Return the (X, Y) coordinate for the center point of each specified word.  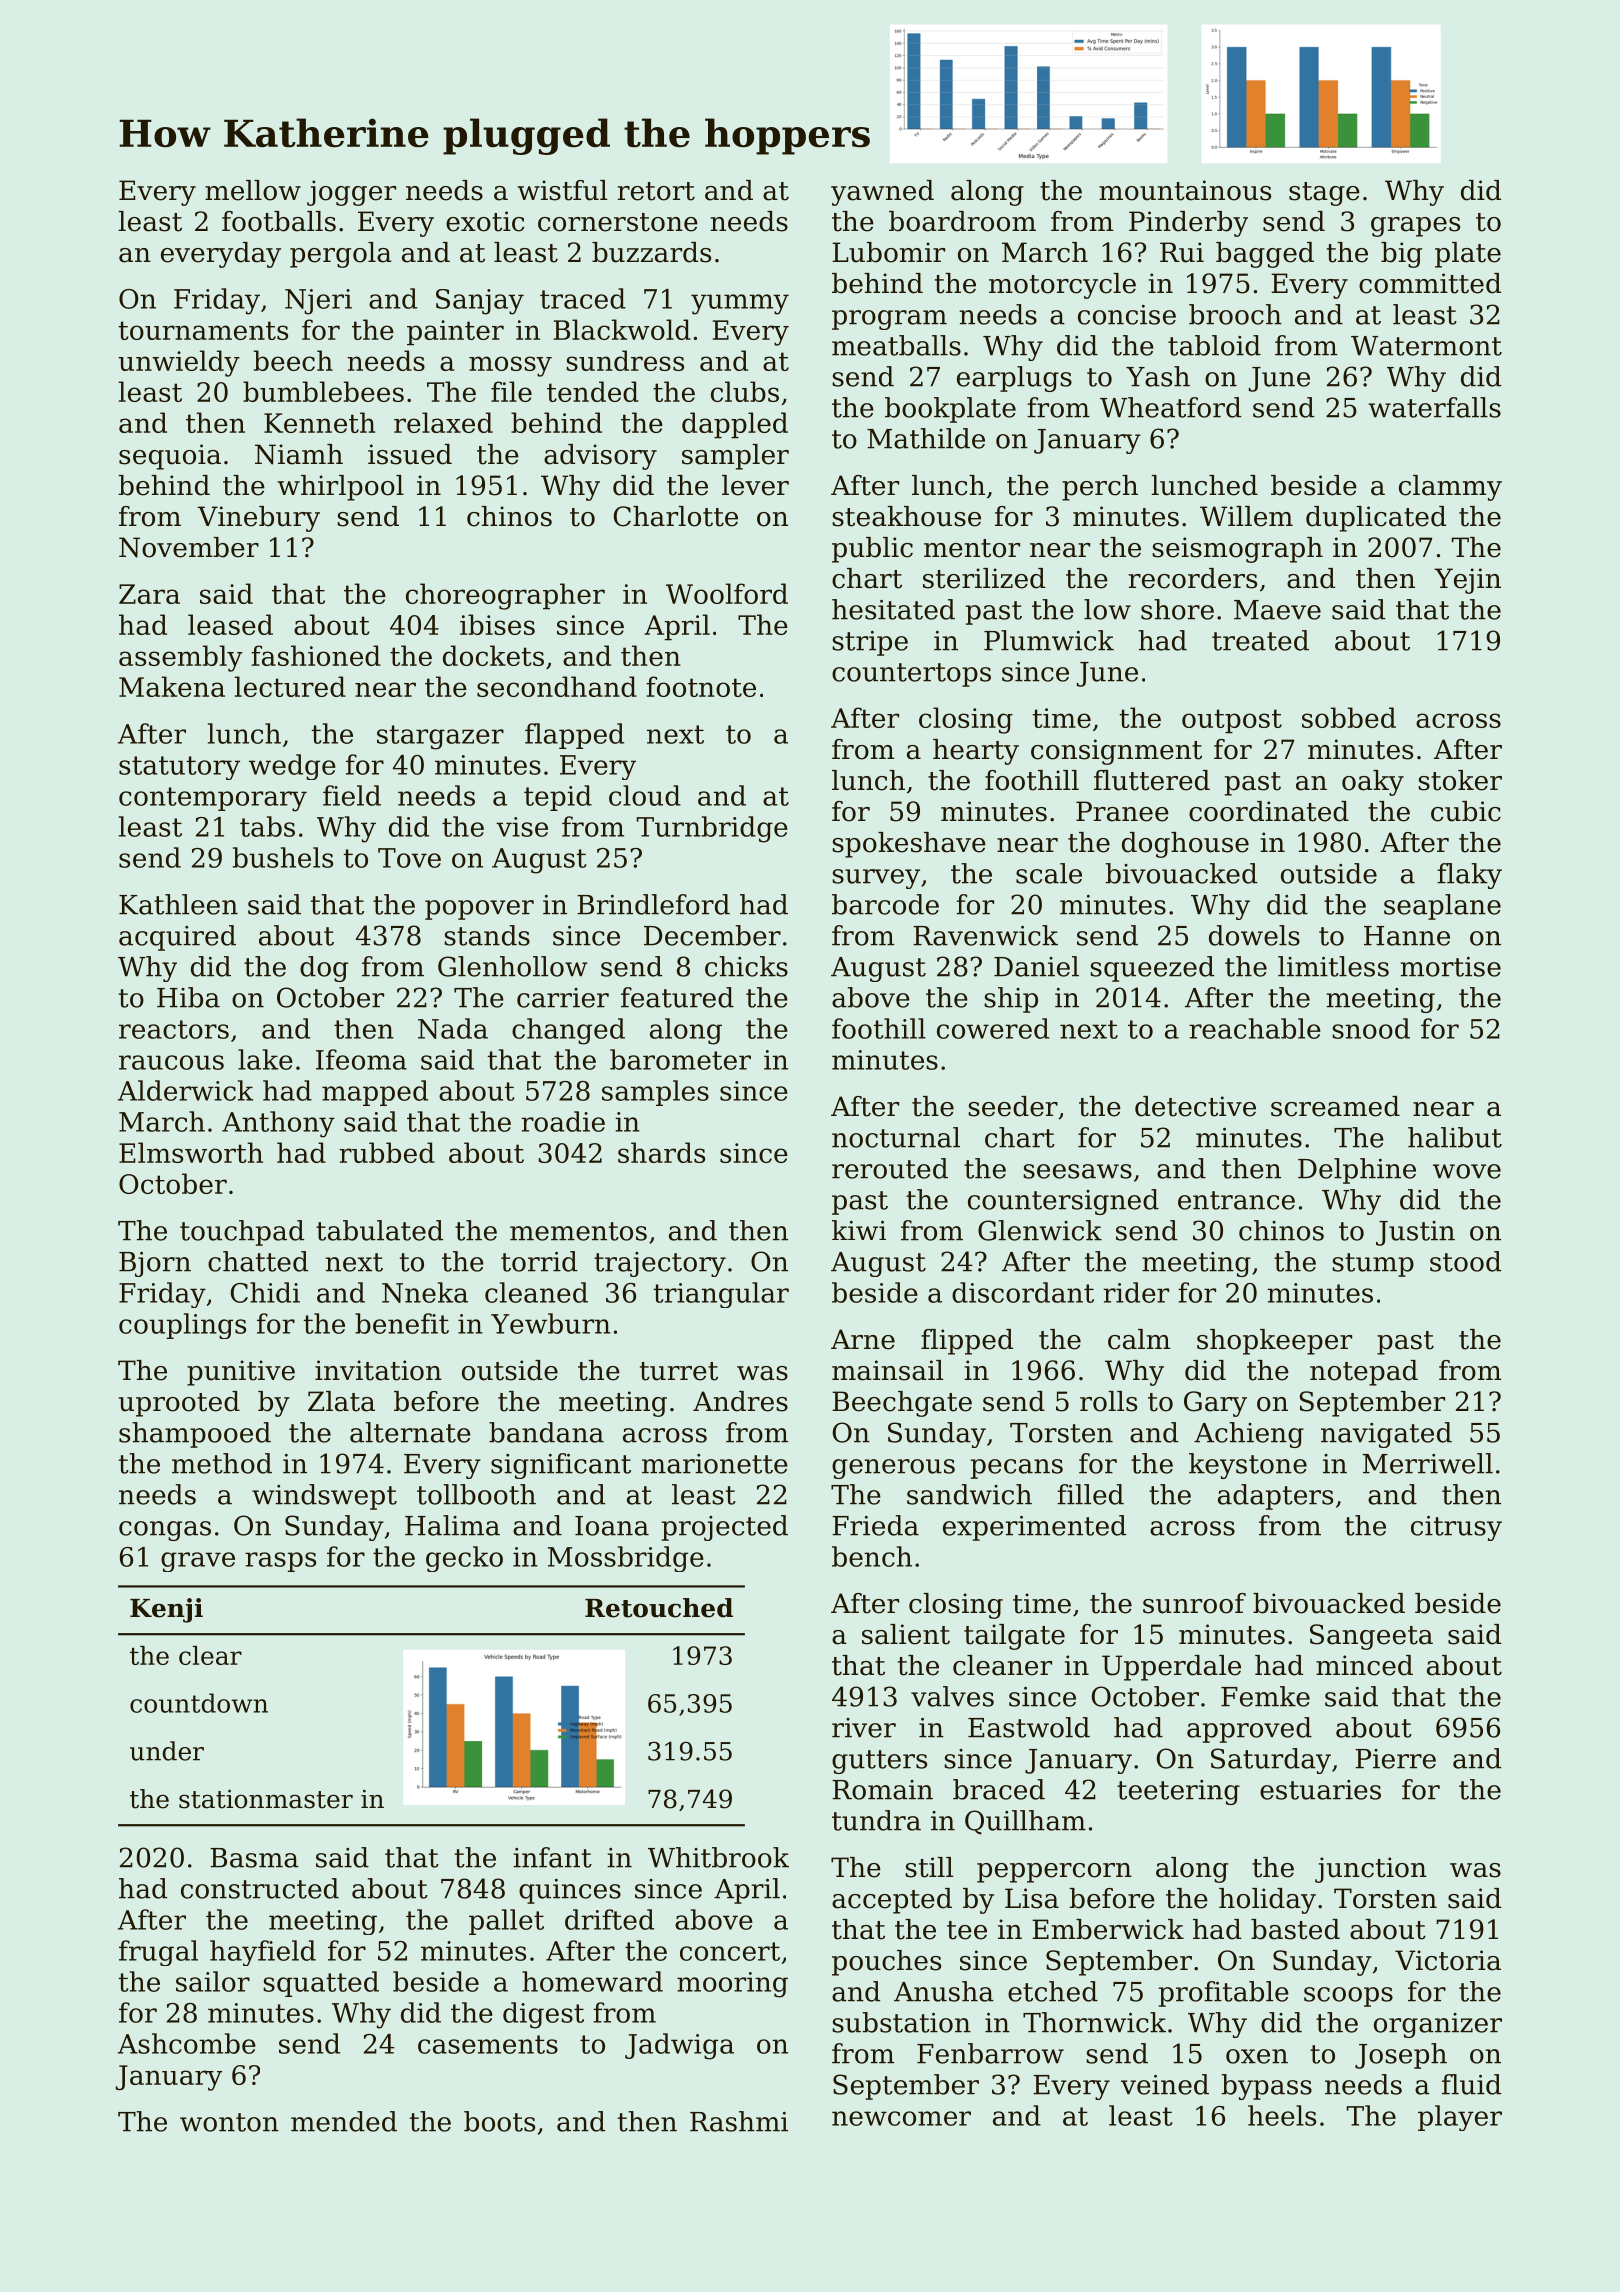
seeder (1013, 1106)
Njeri (318, 302)
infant (552, 1857)
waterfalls (1434, 407)
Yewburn (551, 1323)
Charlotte (676, 516)
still (929, 1867)
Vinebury (258, 519)
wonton (229, 2122)
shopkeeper (1274, 1342)
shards (661, 1152)
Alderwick (185, 1090)
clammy (1450, 488)
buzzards (651, 252)
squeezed (1152, 969)
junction (1371, 1870)
